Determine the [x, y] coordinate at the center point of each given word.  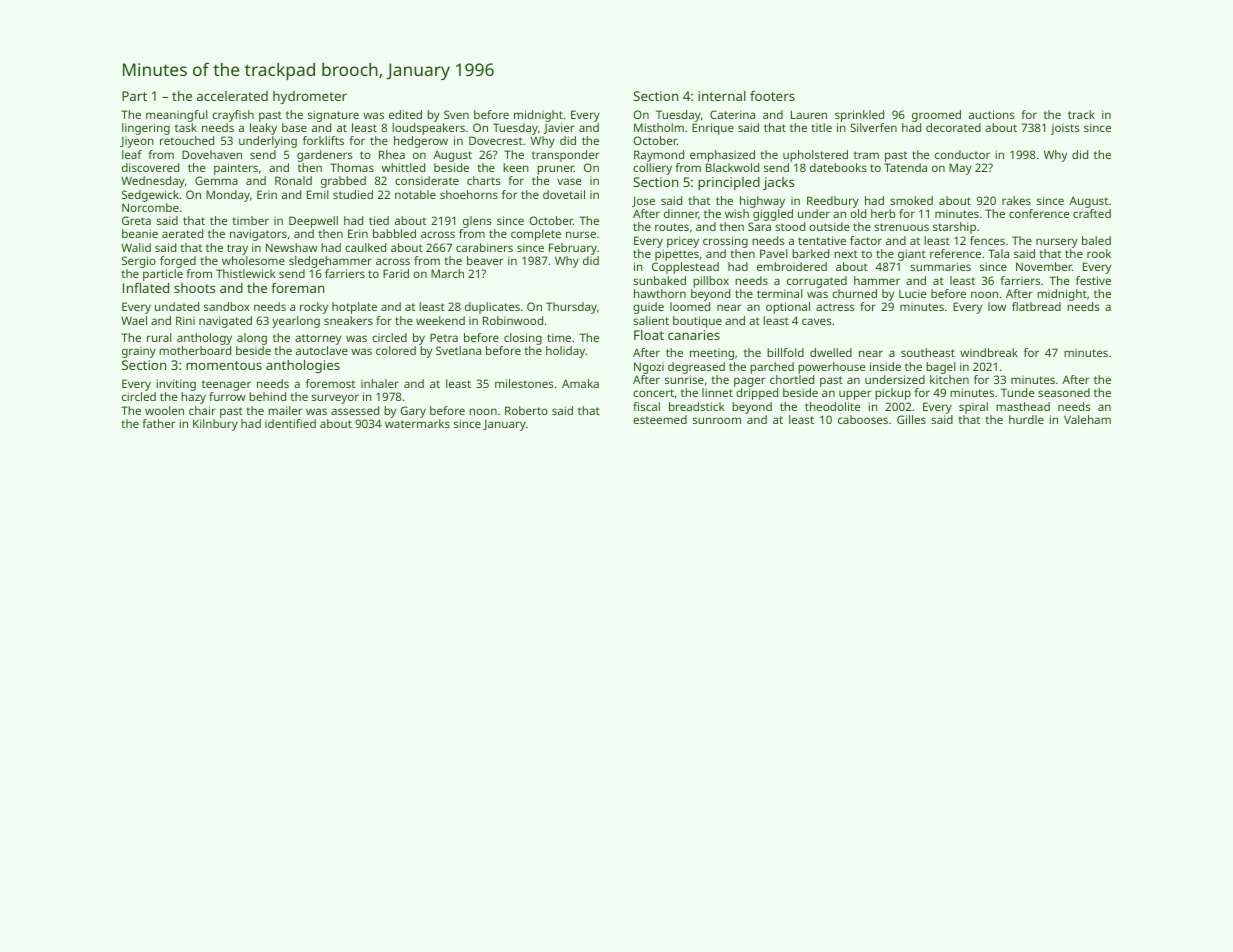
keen [516, 167]
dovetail [564, 194]
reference [955, 253]
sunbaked [659, 280]
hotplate [354, 308]
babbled [394, 233]
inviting [176, 385]
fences [987, 240]
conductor [962, 154]
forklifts [323, 140]
